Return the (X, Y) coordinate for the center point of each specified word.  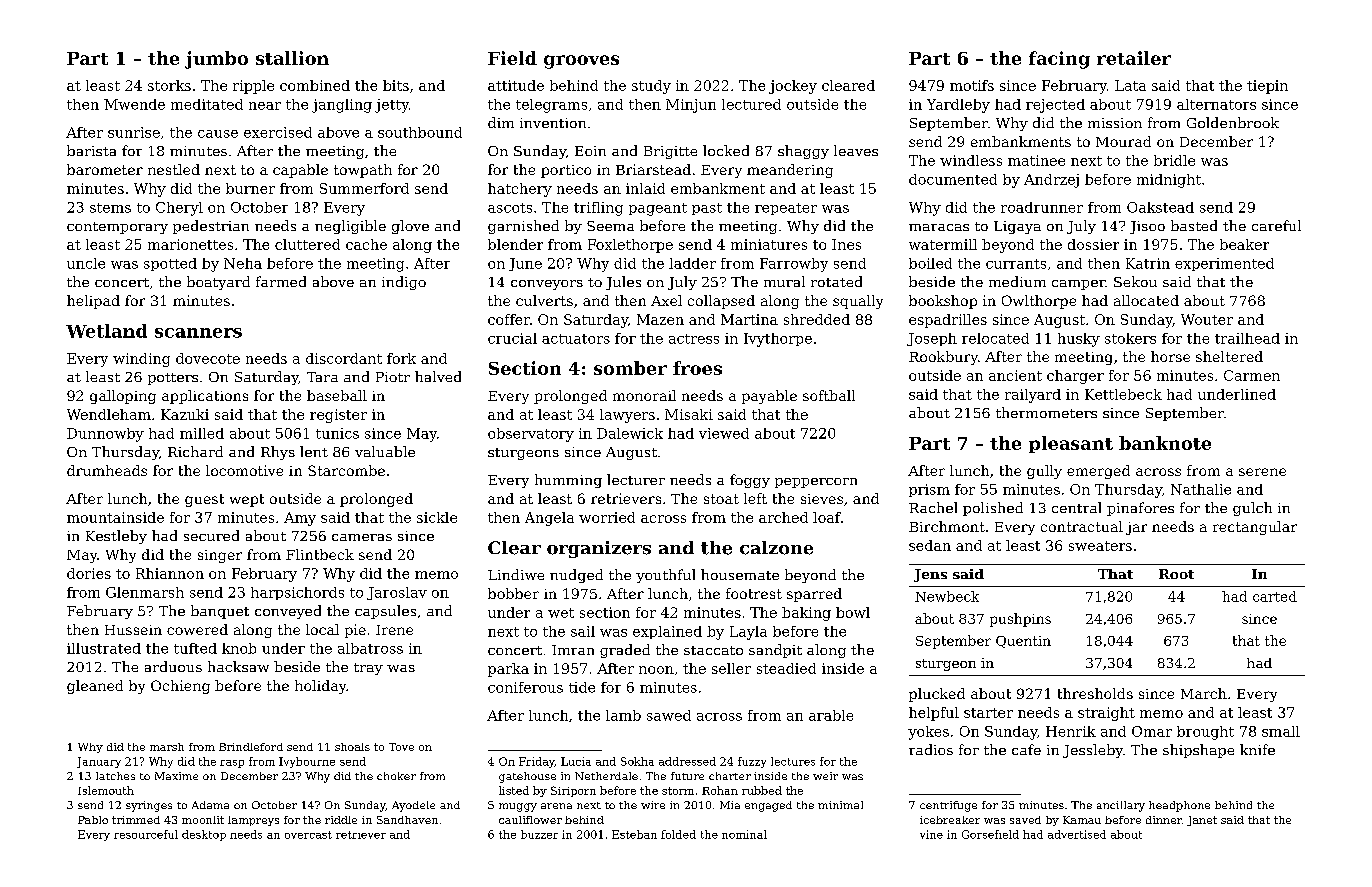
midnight (1169, 181)
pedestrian (211, 227)
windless (971, 160)
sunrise (134, 132)
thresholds (1095, 693)
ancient (1015, 375)
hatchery (520, 190)
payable (769, 397)
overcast (308, 835)
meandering (790, 171)
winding (141, 360)
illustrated (104, 648)
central (1076, 507)
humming (568, 481)
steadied (786, 668)
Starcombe (346, 470)
